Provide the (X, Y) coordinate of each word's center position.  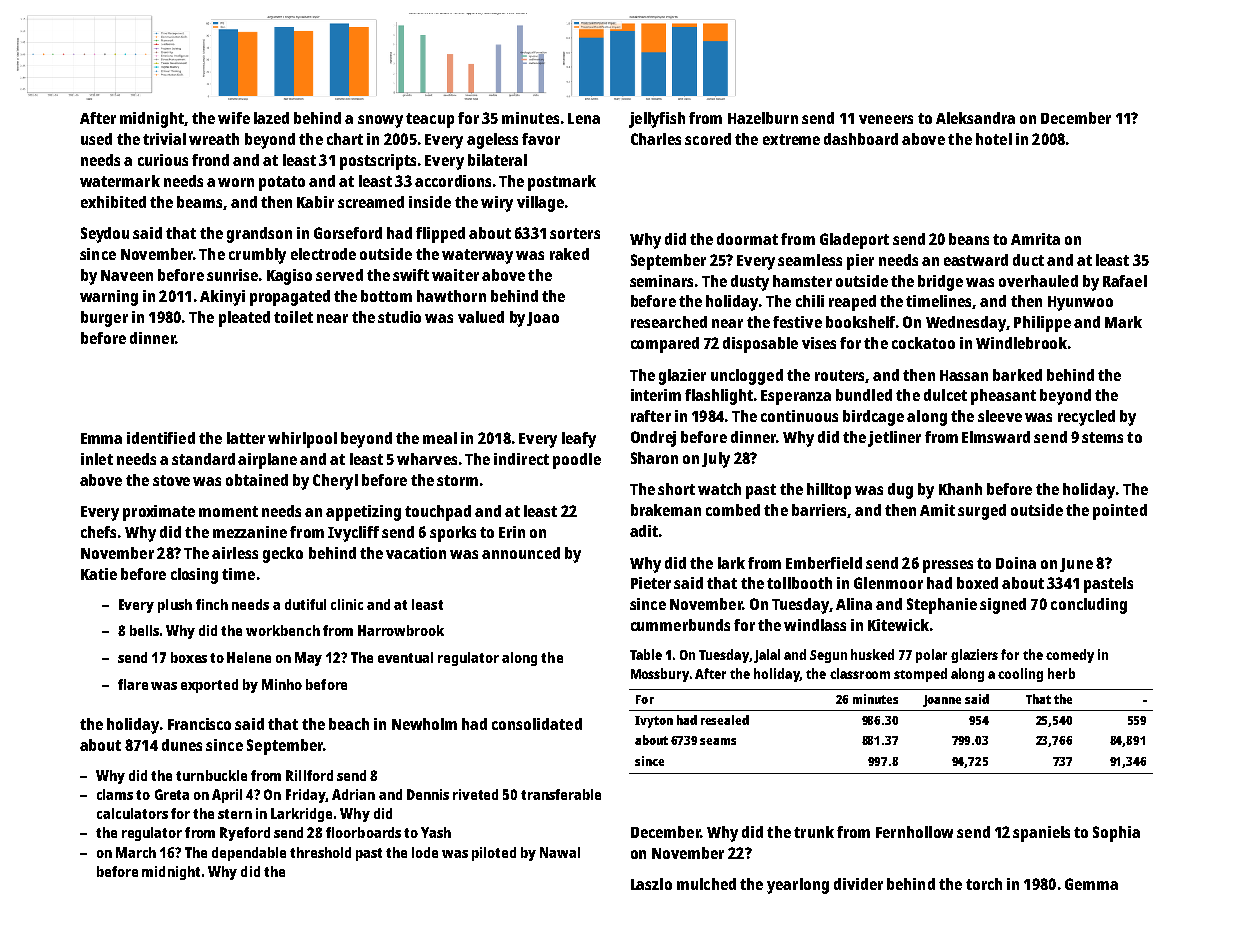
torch (984, 884)
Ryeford (245, 834)
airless (235, 553)
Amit (937, 510)
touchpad (438, 513)
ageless (492, 141)
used (96, 139)
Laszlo (651, 884)
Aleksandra (975, 118)
